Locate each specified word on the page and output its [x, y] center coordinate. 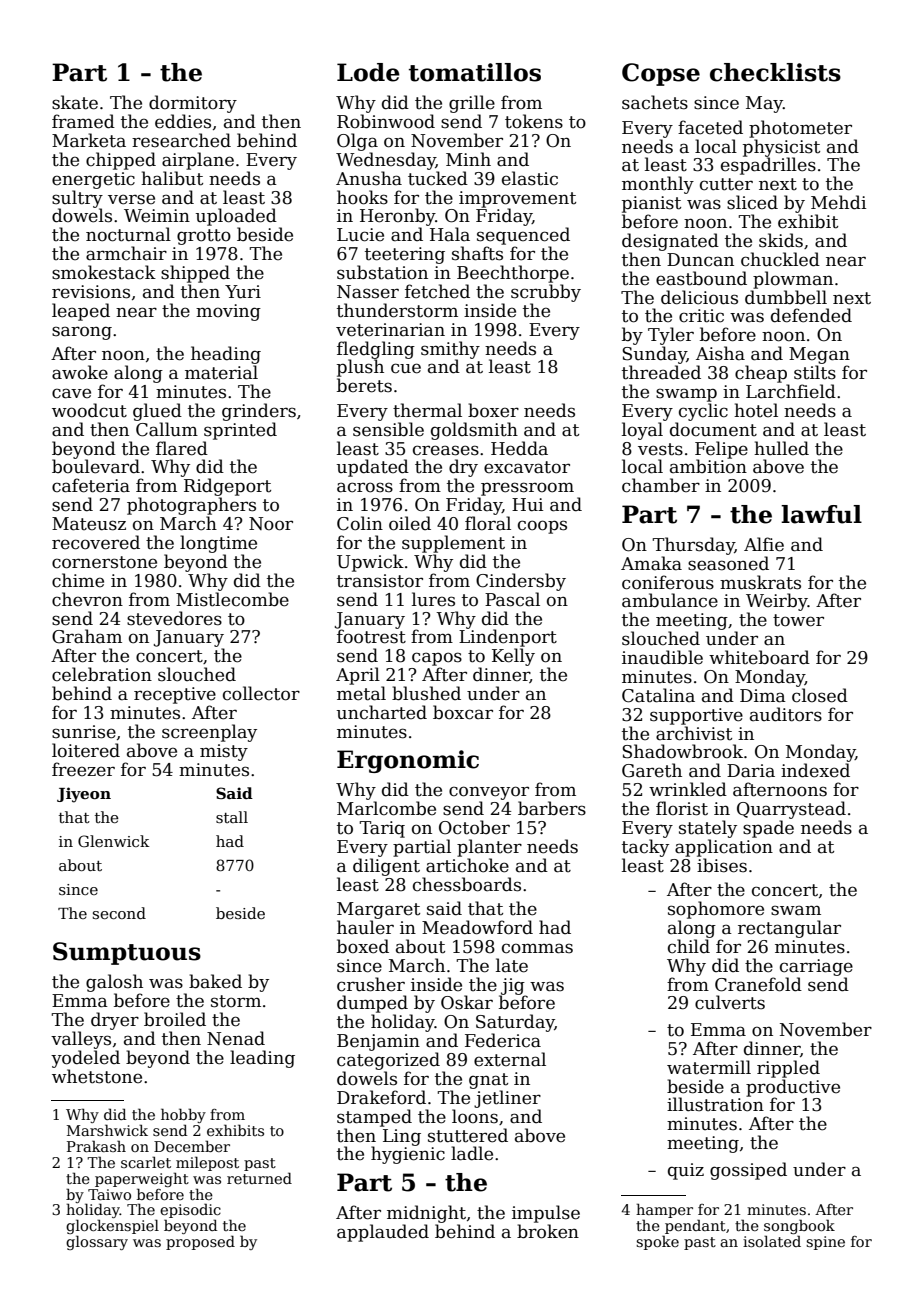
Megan [819, 355]
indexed [815, 770]
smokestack [104, 272]
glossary [97, 1242]
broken [548, 1231]
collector [261, 693]
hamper [664, 1210]
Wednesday [386, 161]
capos [437, 659]
